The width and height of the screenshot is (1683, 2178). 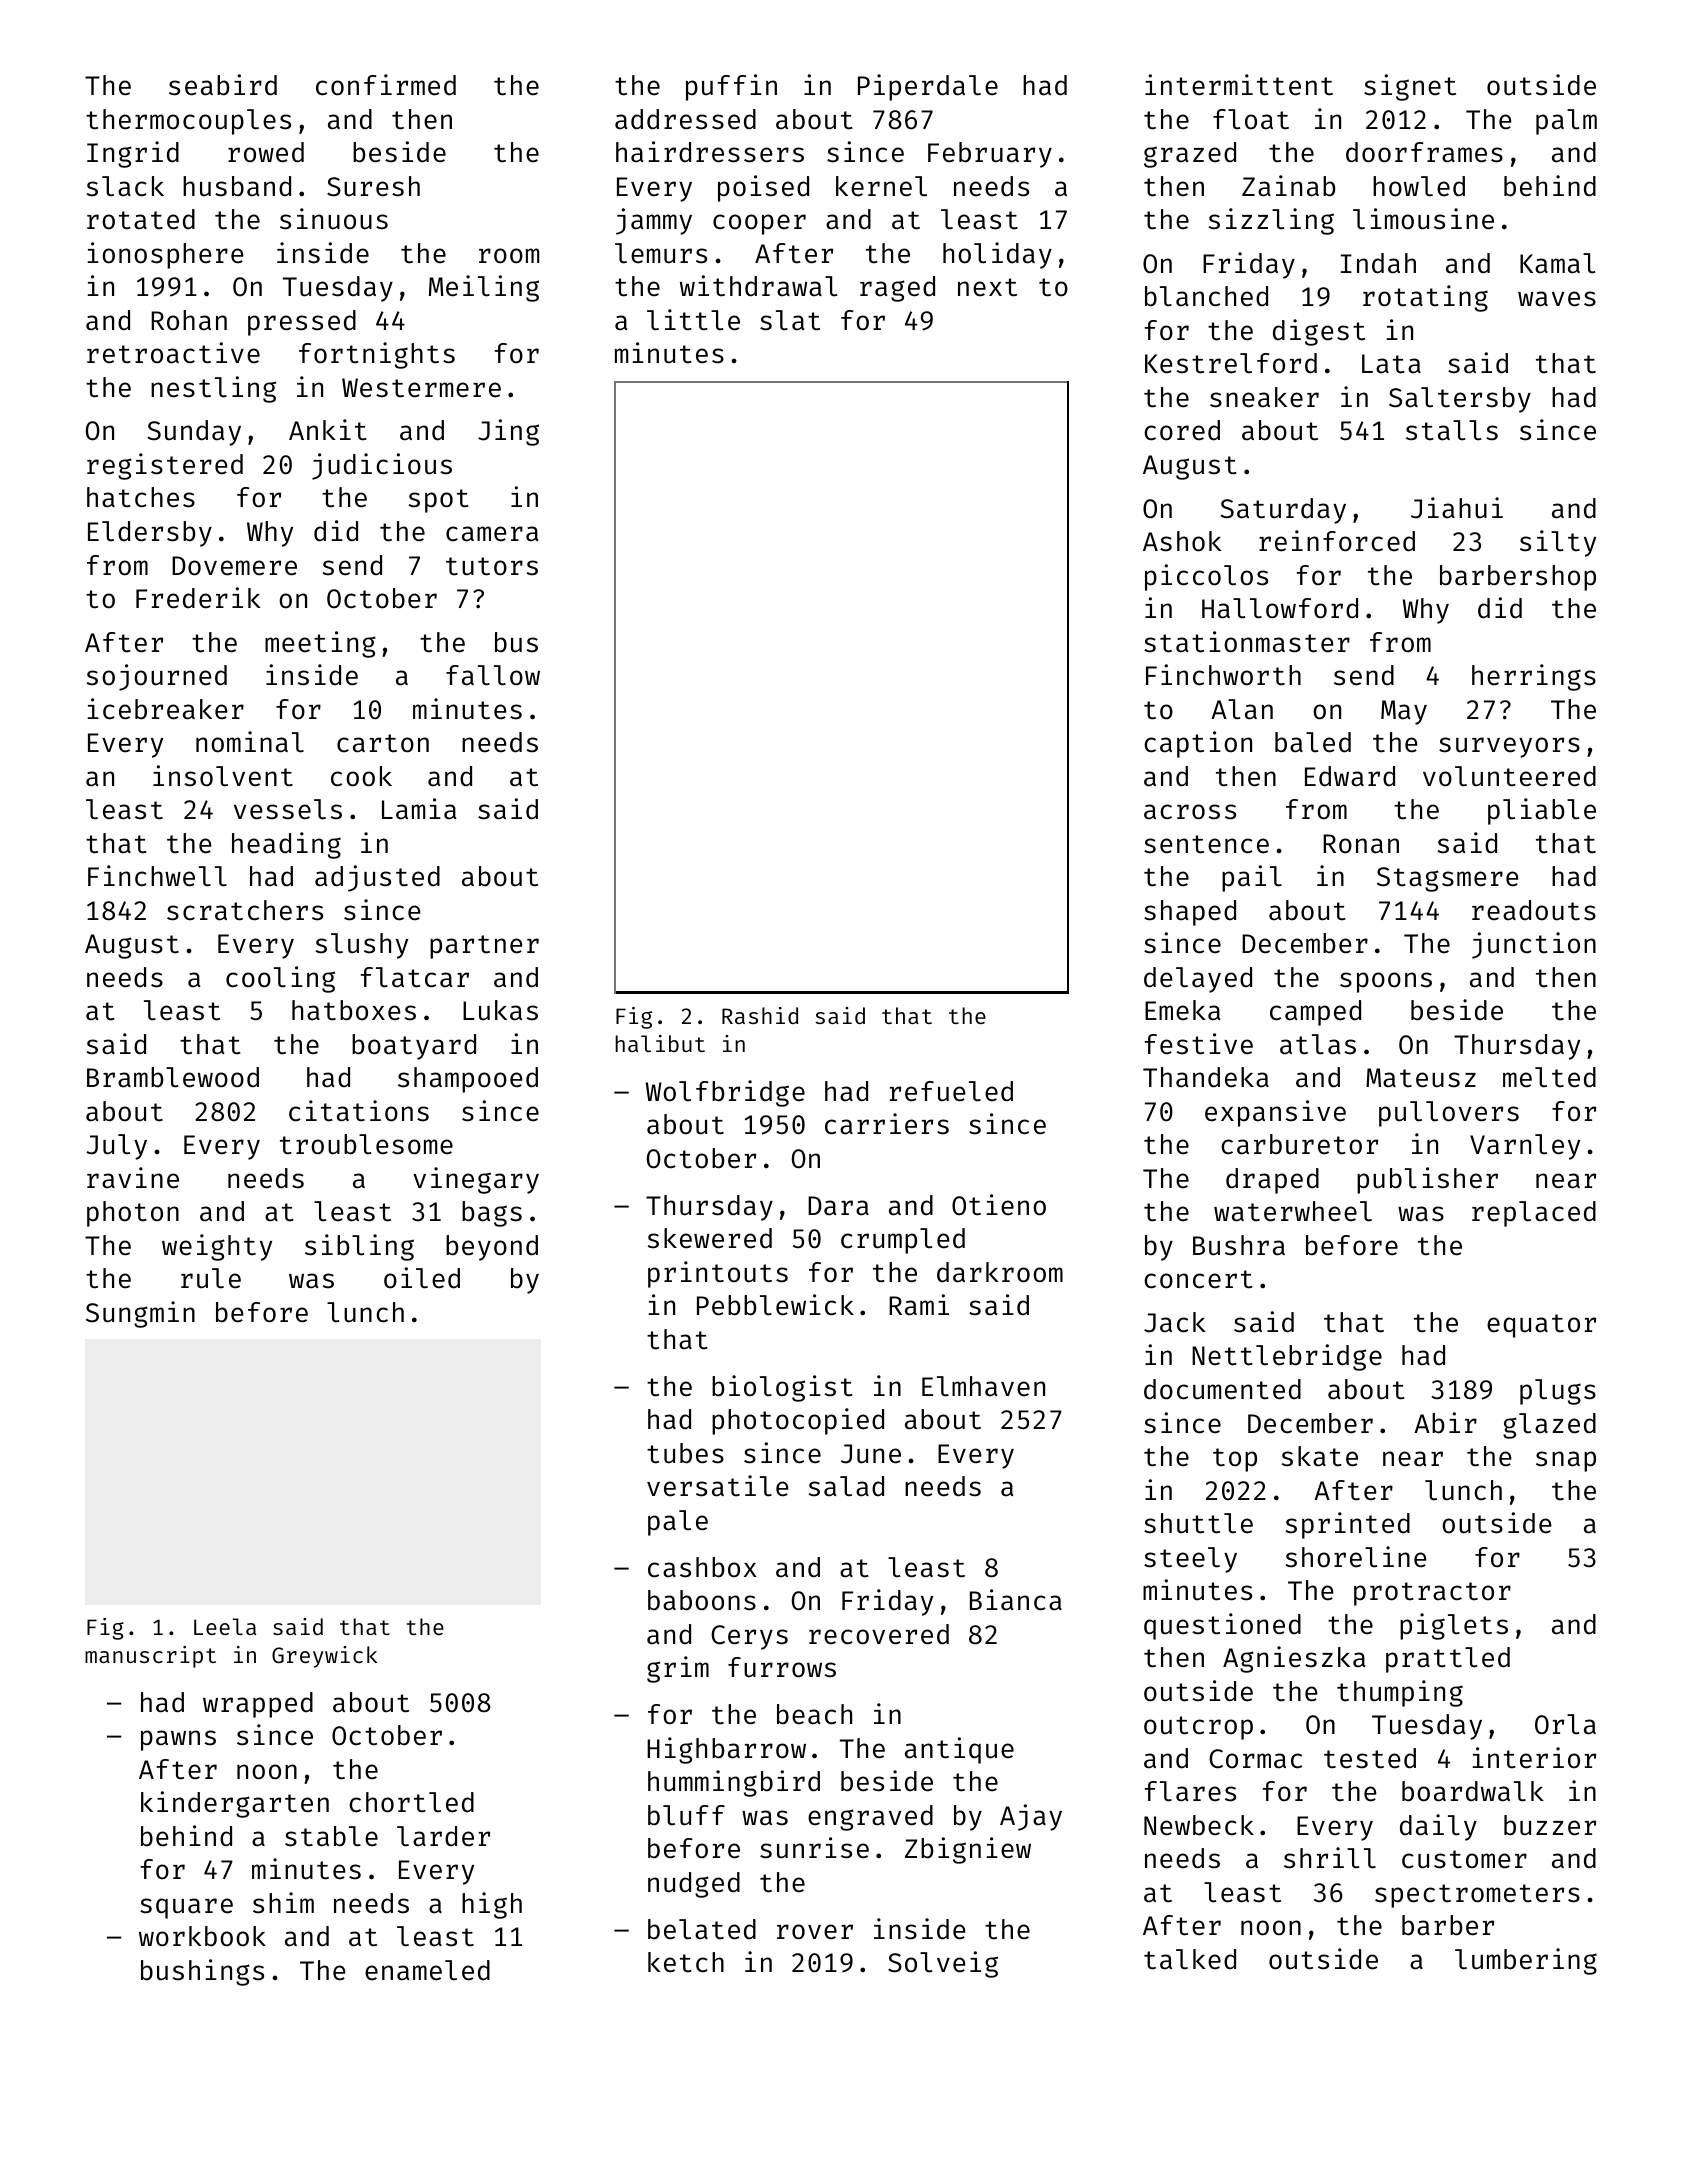 What do you see at coordinates (157, 677) in the screenshot?
I see `sojourned` at bounding box center [157, 677].
